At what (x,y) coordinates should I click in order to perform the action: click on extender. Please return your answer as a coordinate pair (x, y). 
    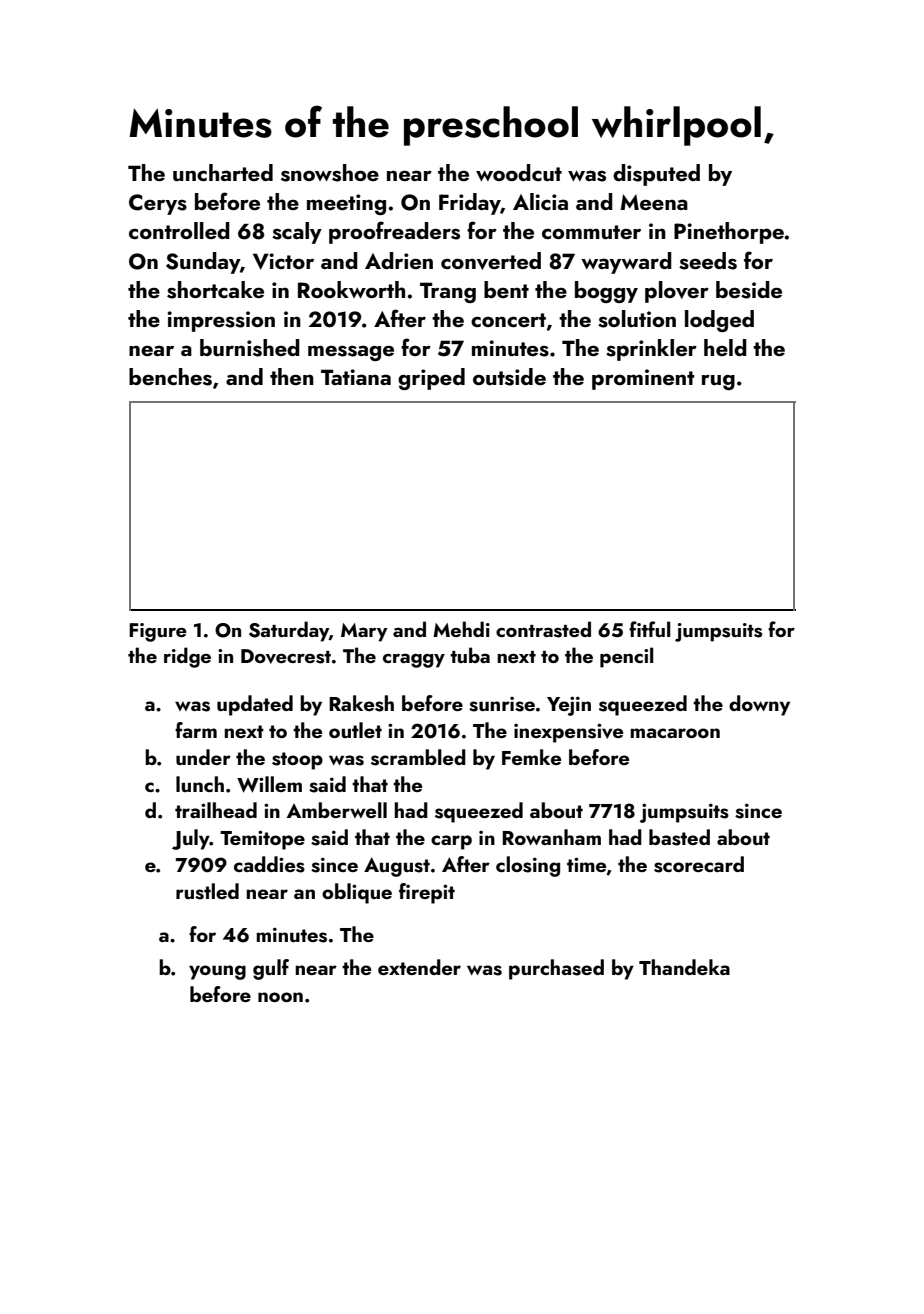
    Looking at the image, I should click on (419, 967).
